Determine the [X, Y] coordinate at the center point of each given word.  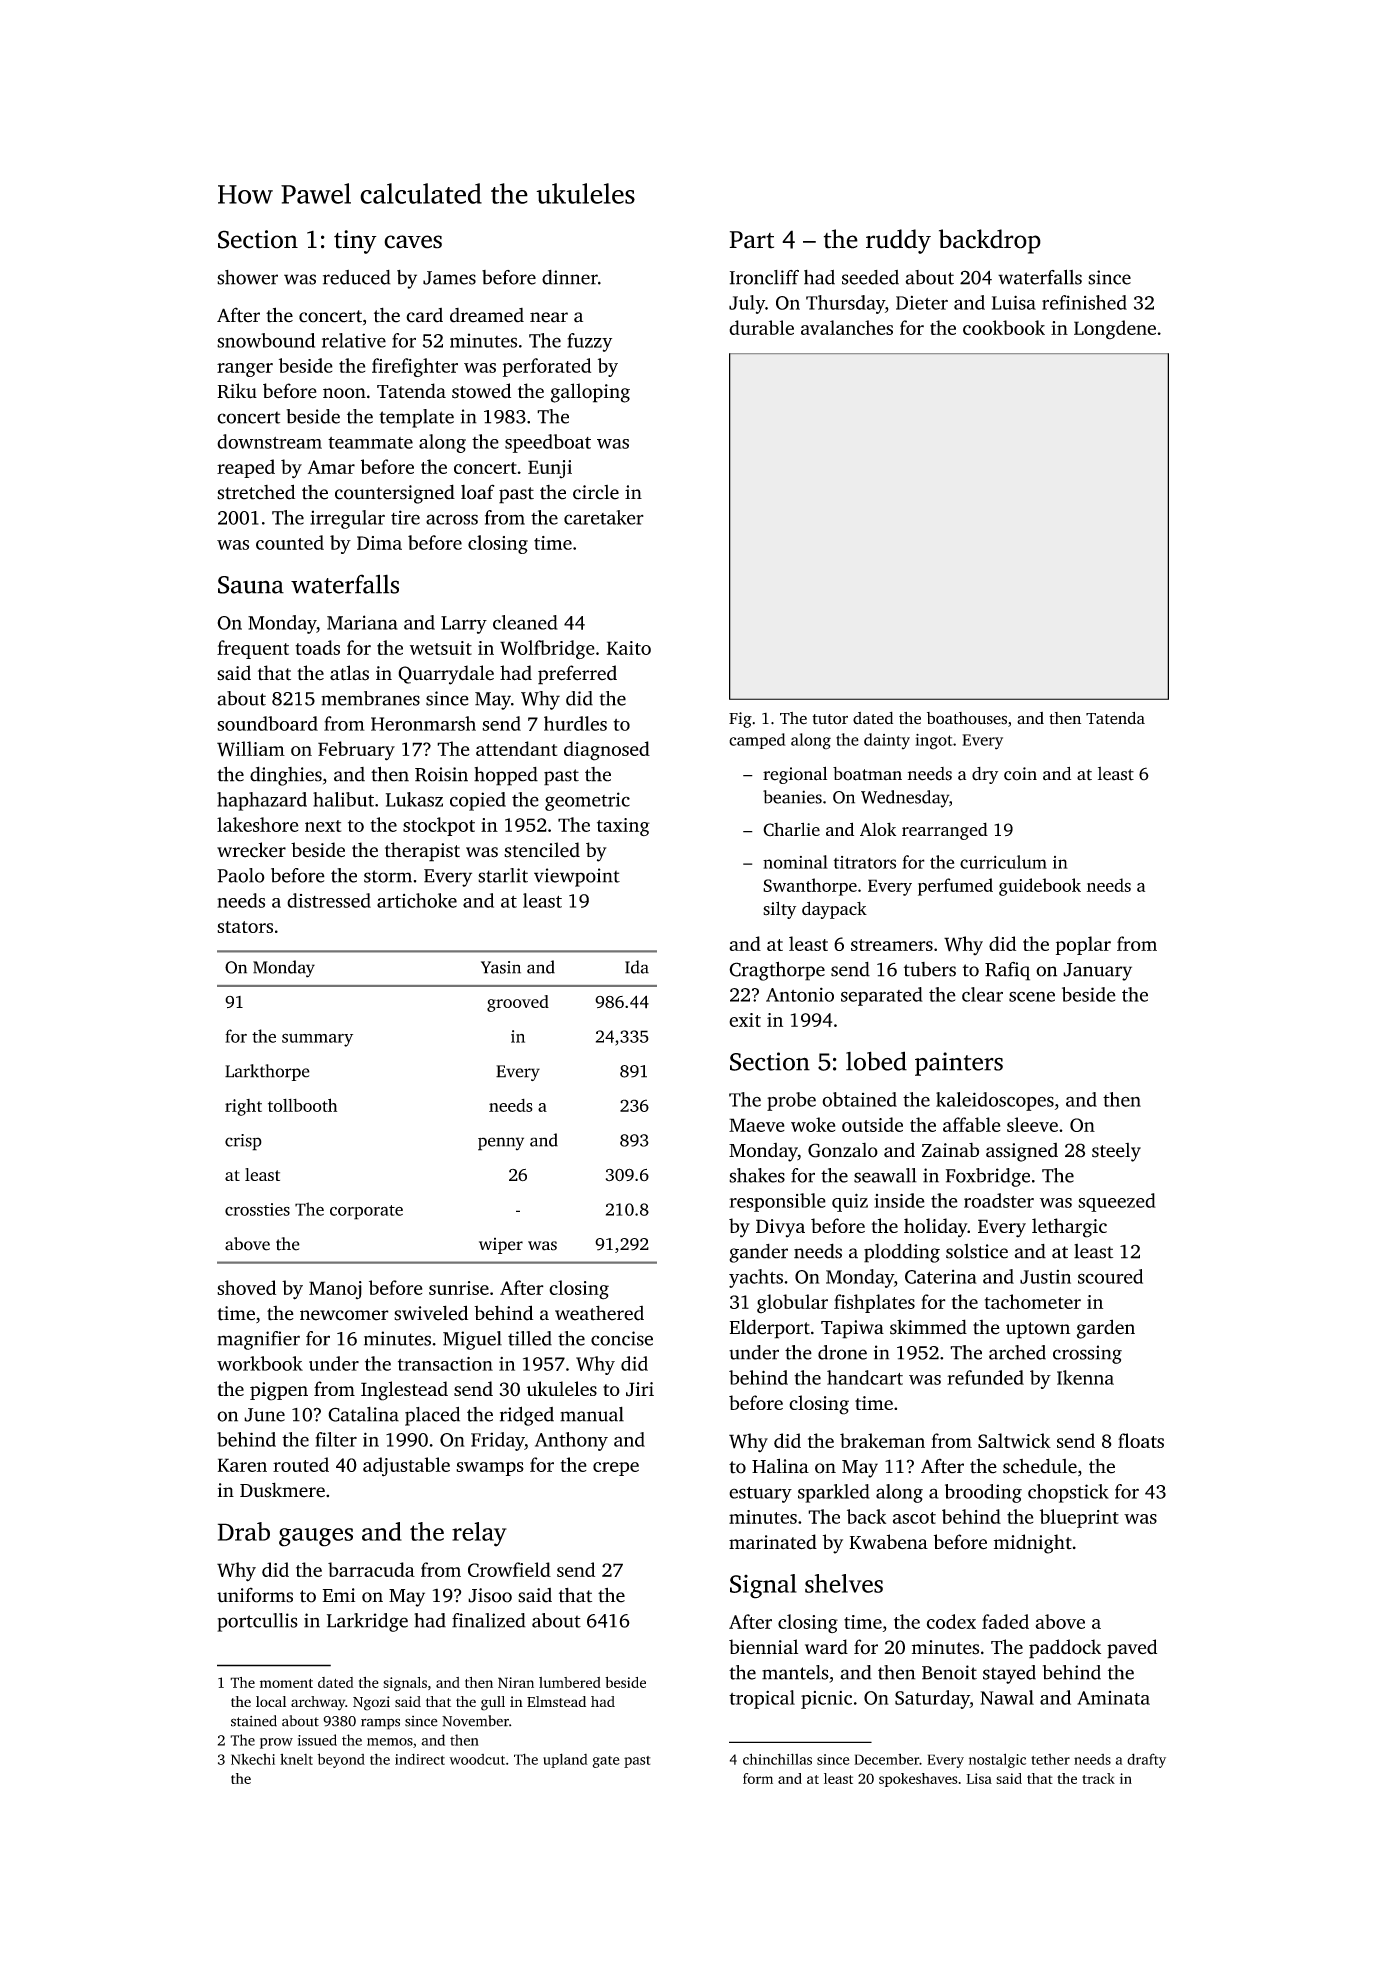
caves [413, 242]
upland [565, 1760]
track [1098, 1778]
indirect [420, 1759]
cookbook [1004, 327]
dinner [570, 277]
